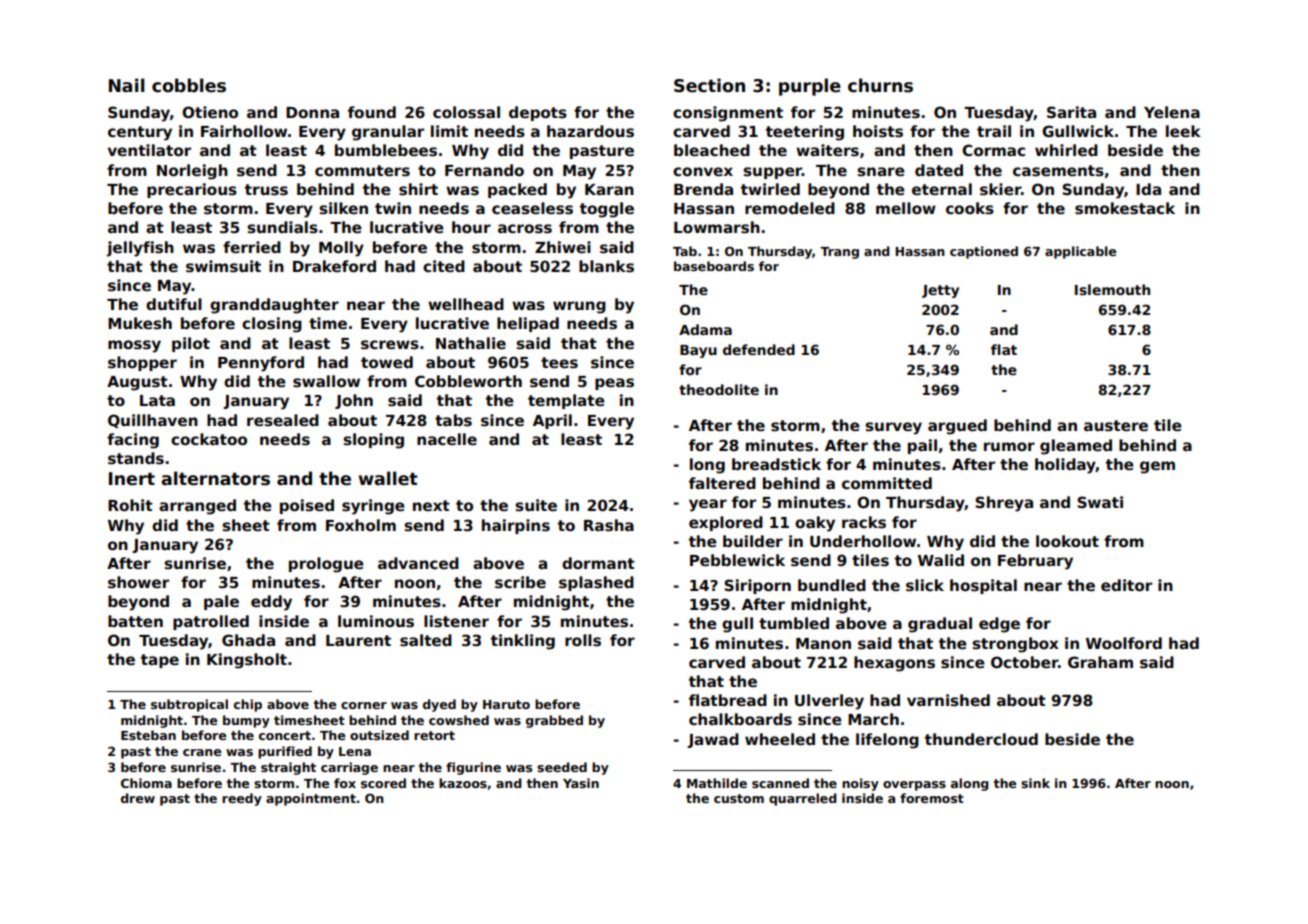 The height and width of the screenshot is (924, 1308). Describe the element at coordinates (790, 208) in the screenshot. I see `remodeled` at that location.
